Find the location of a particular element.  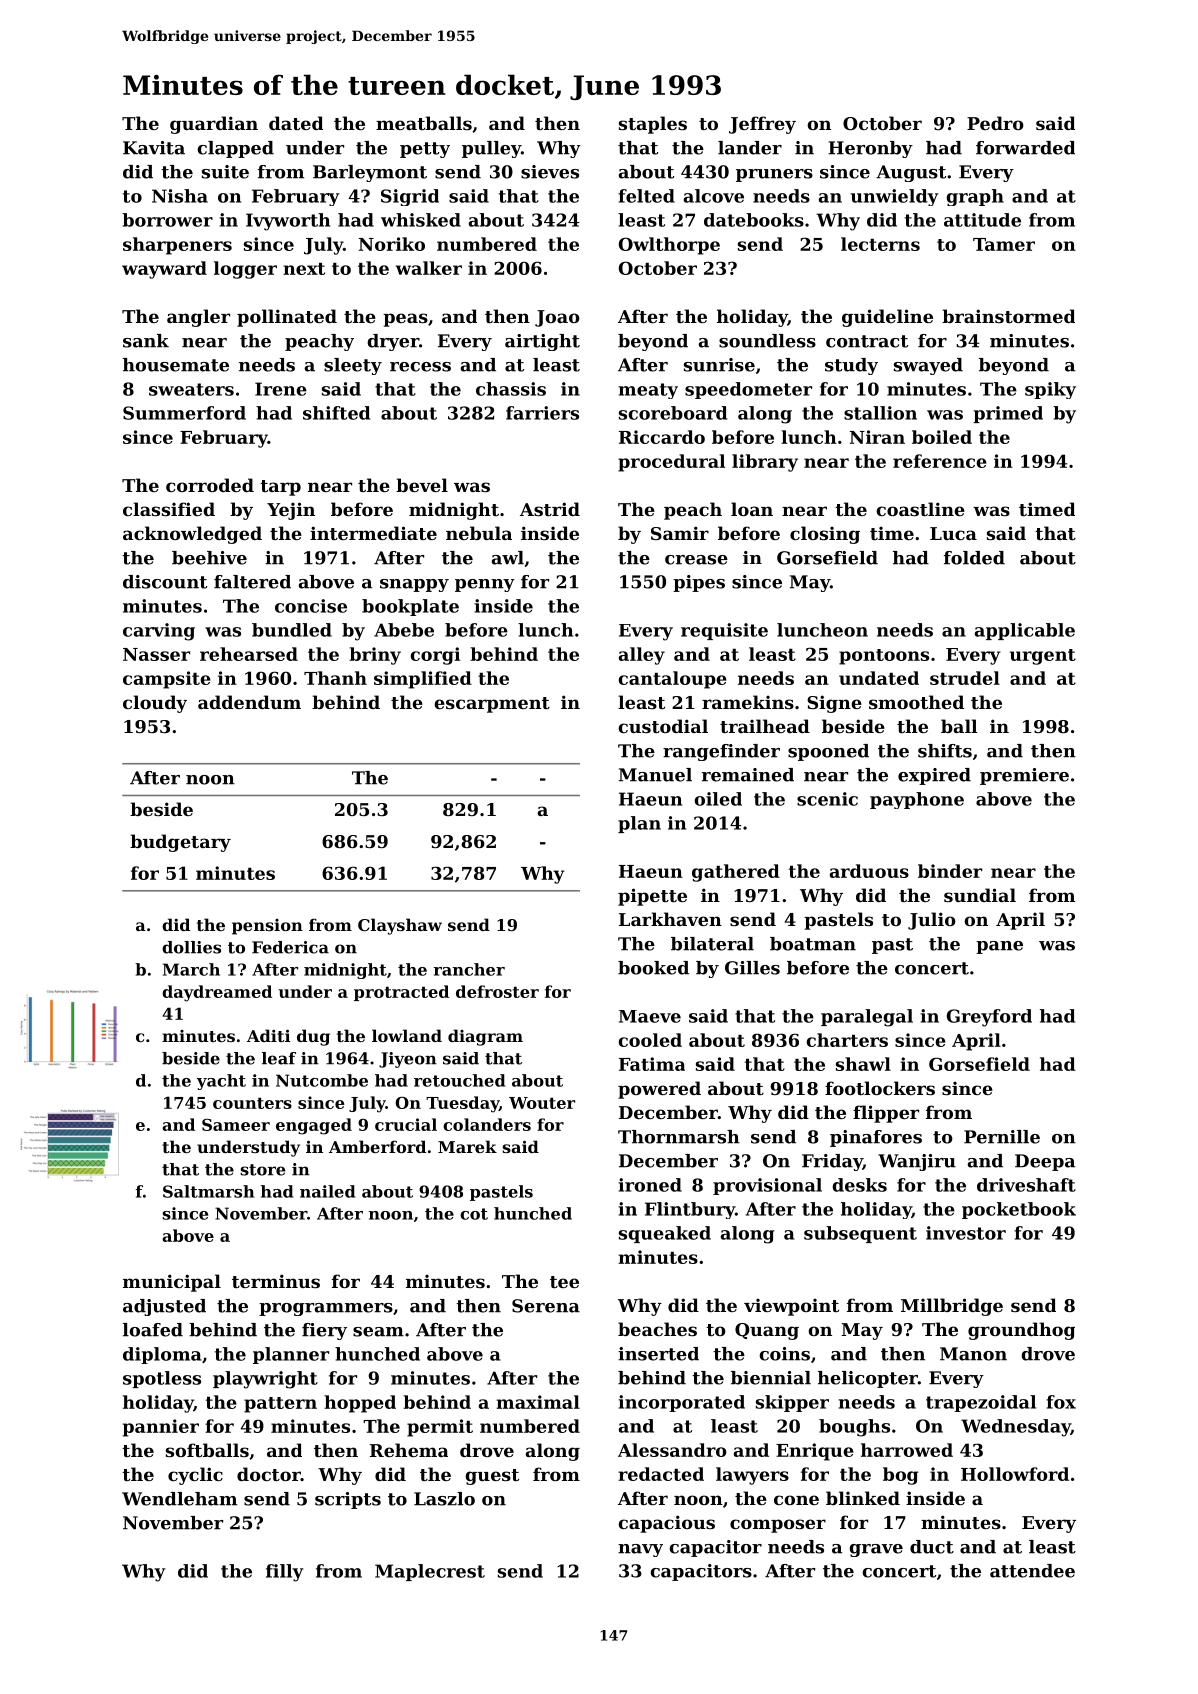

pocketbook is located at coordinates (1019, 1210).
